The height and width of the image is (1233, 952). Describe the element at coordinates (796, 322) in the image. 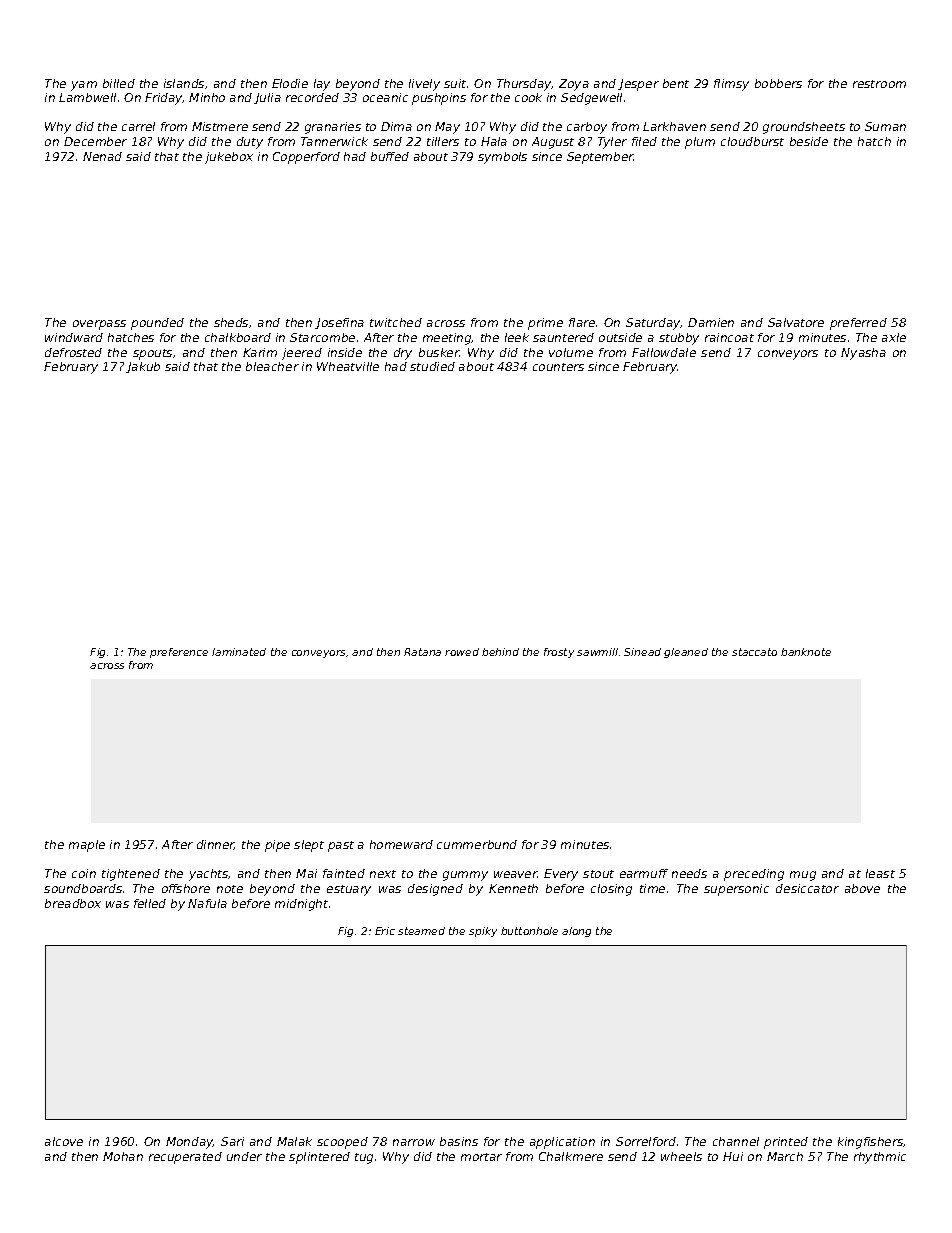

I see `Salvatore` at that location.
